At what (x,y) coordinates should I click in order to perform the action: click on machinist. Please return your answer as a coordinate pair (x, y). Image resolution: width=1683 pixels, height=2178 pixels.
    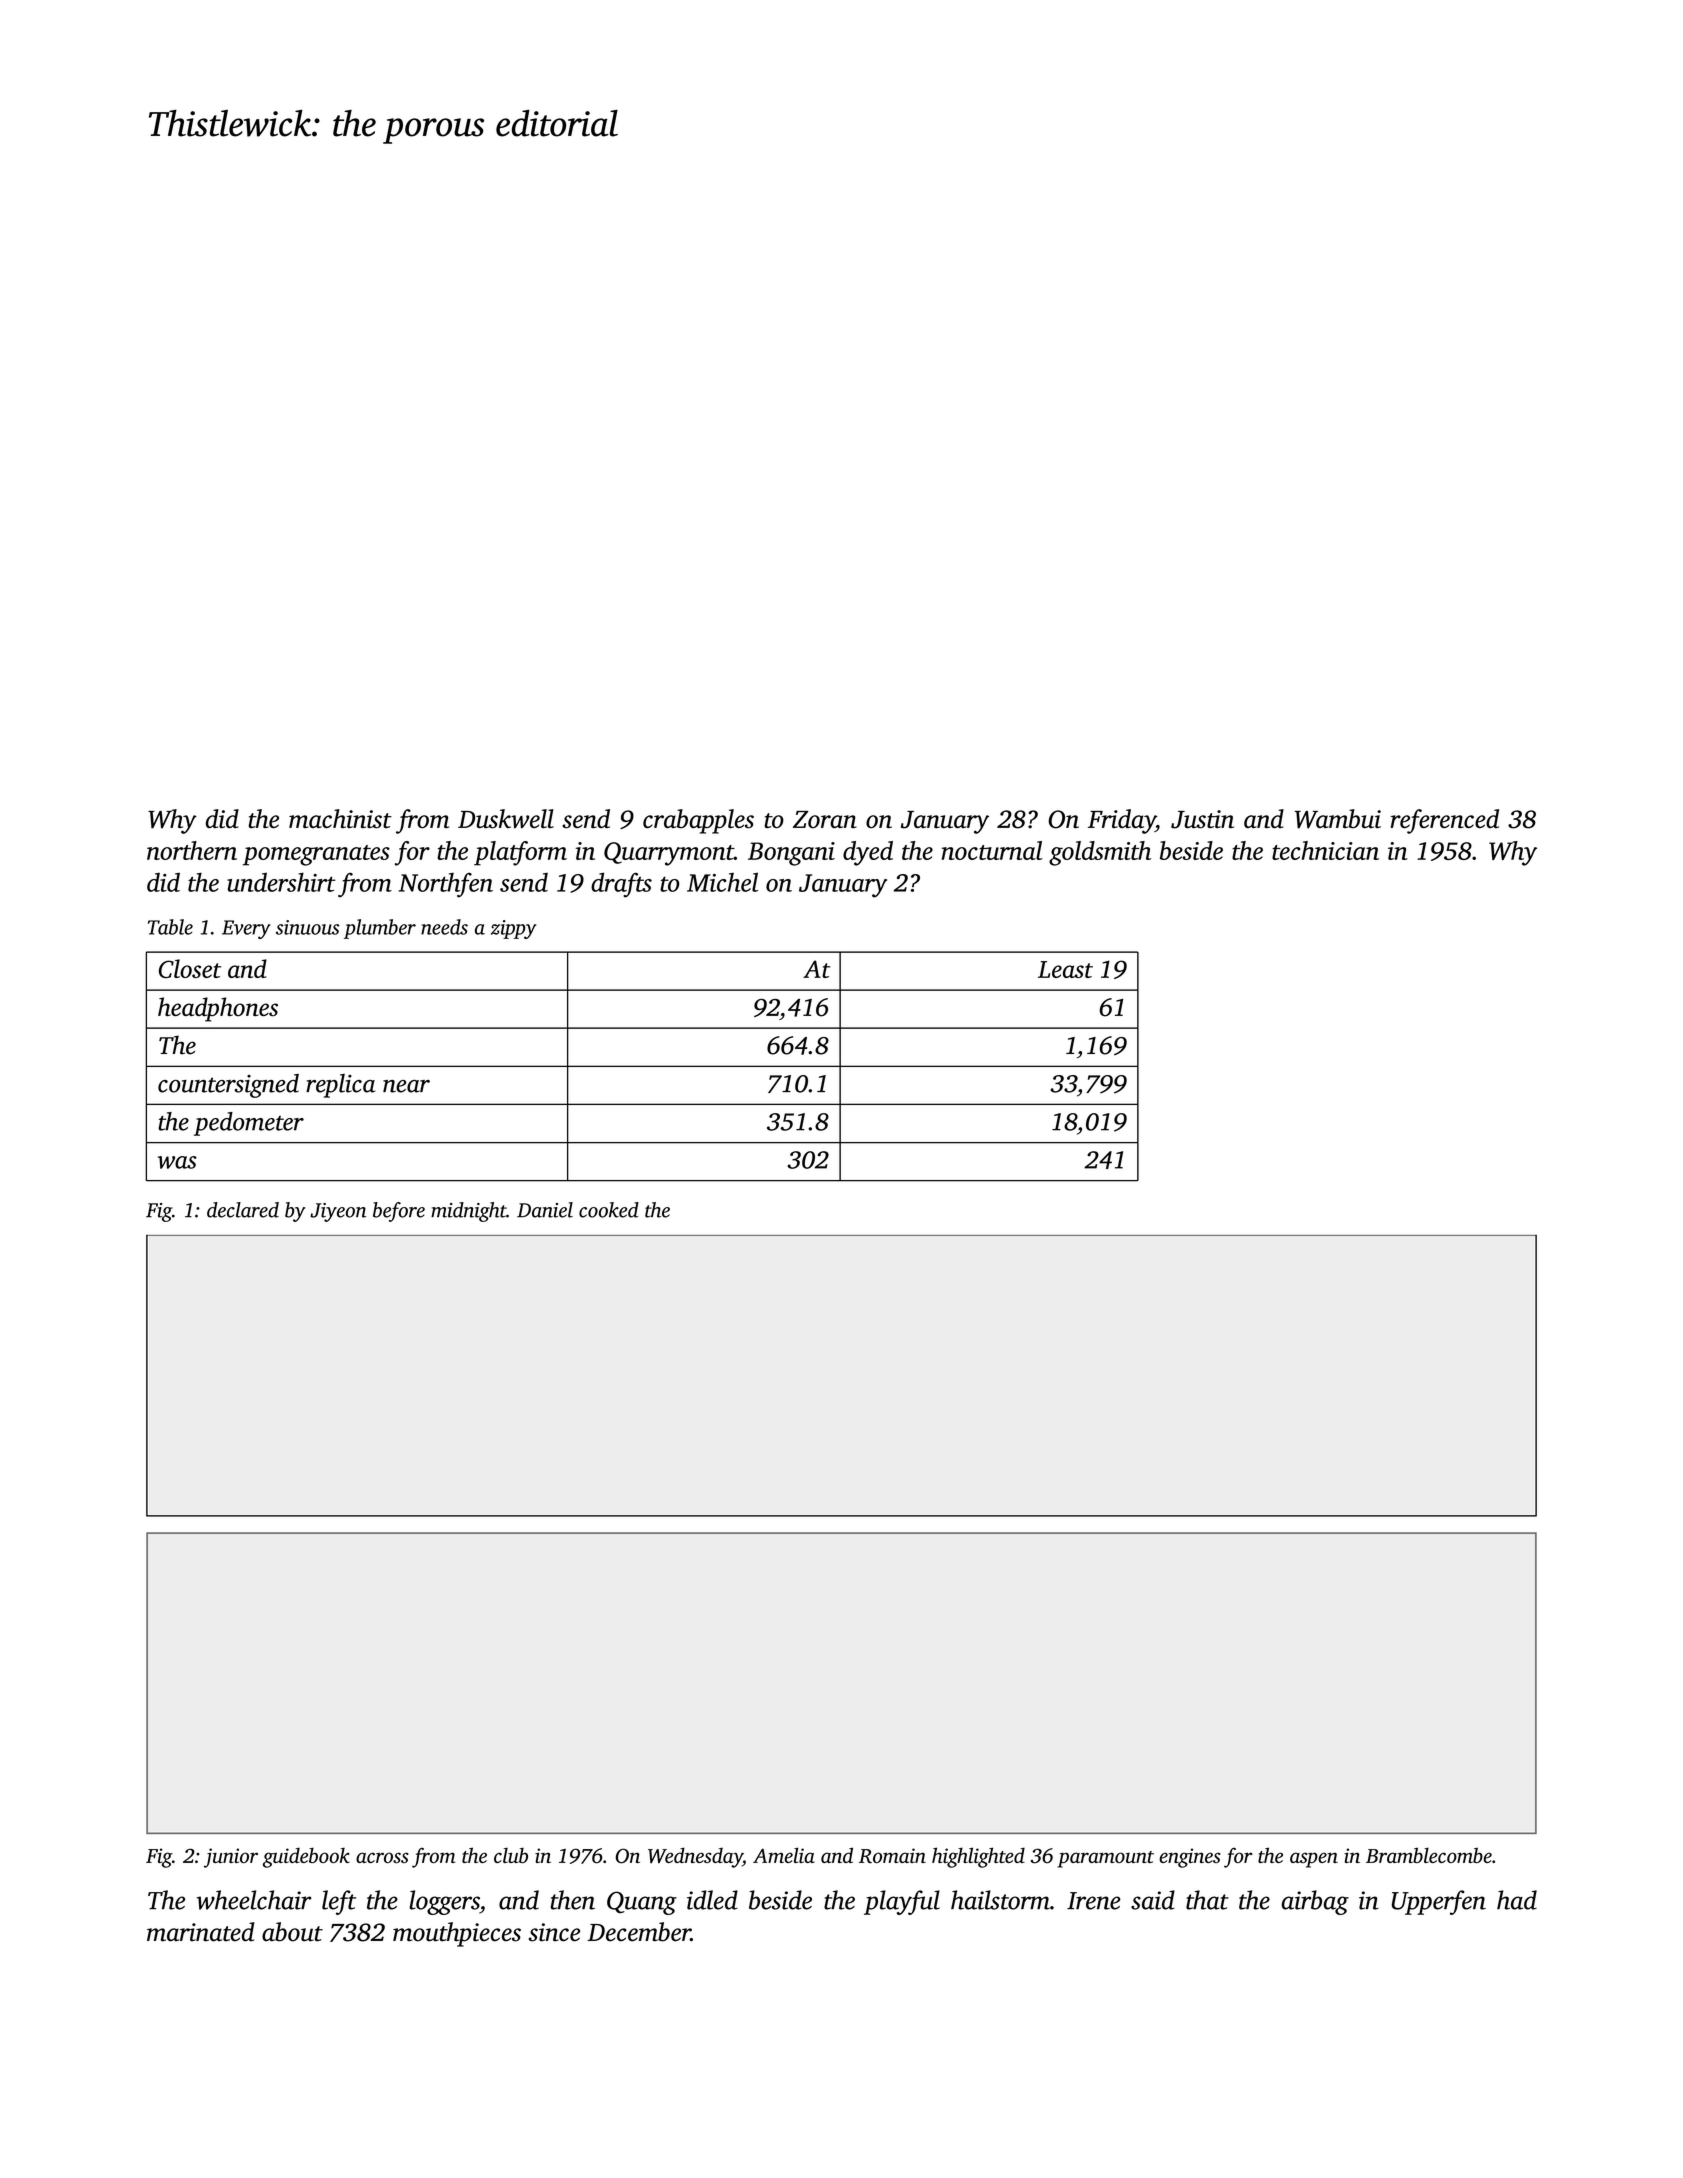
    Looking at the image, I should click on (340, 819).
